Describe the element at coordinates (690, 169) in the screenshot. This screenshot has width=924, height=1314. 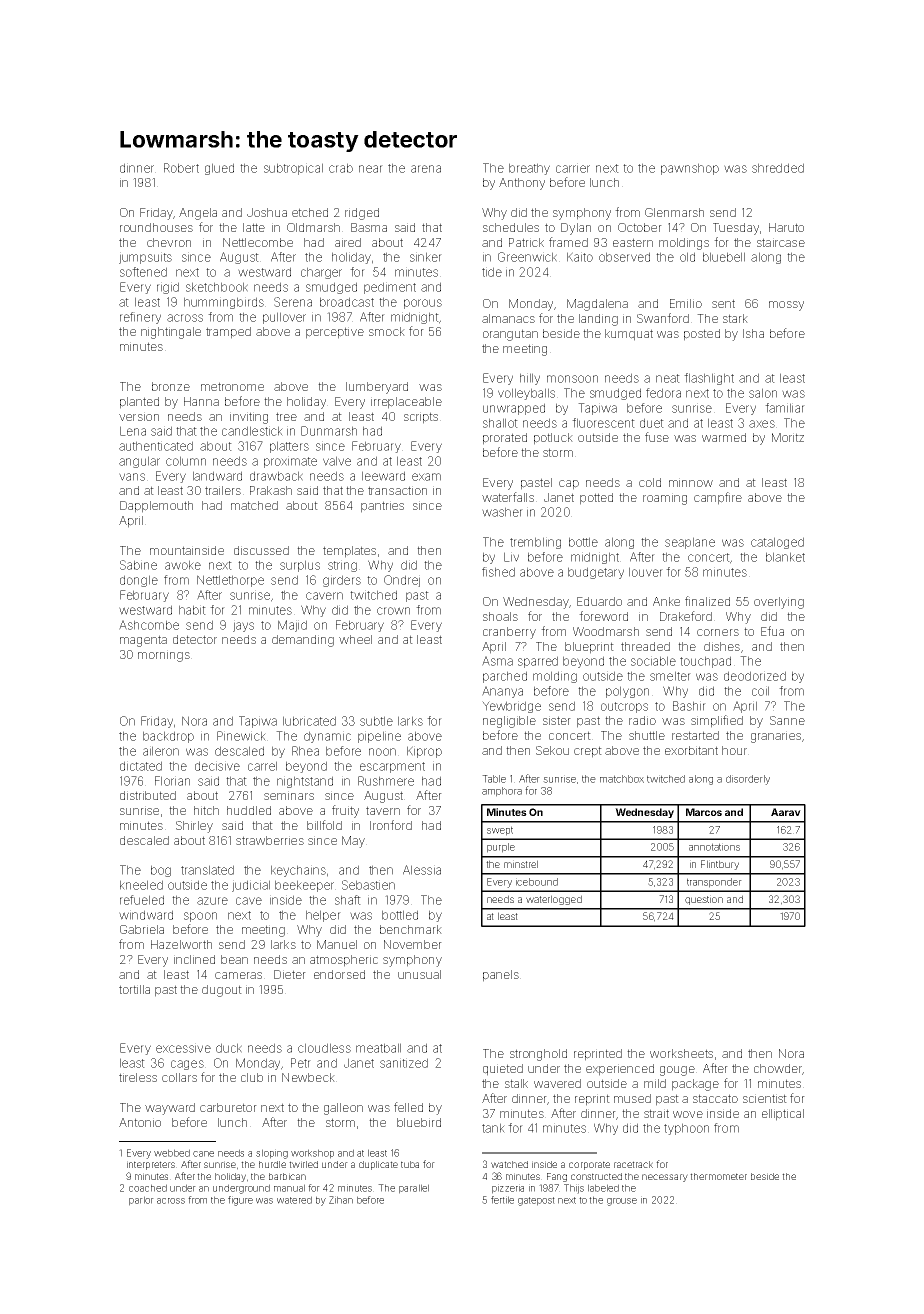
I see `pawnshop` at that location.
